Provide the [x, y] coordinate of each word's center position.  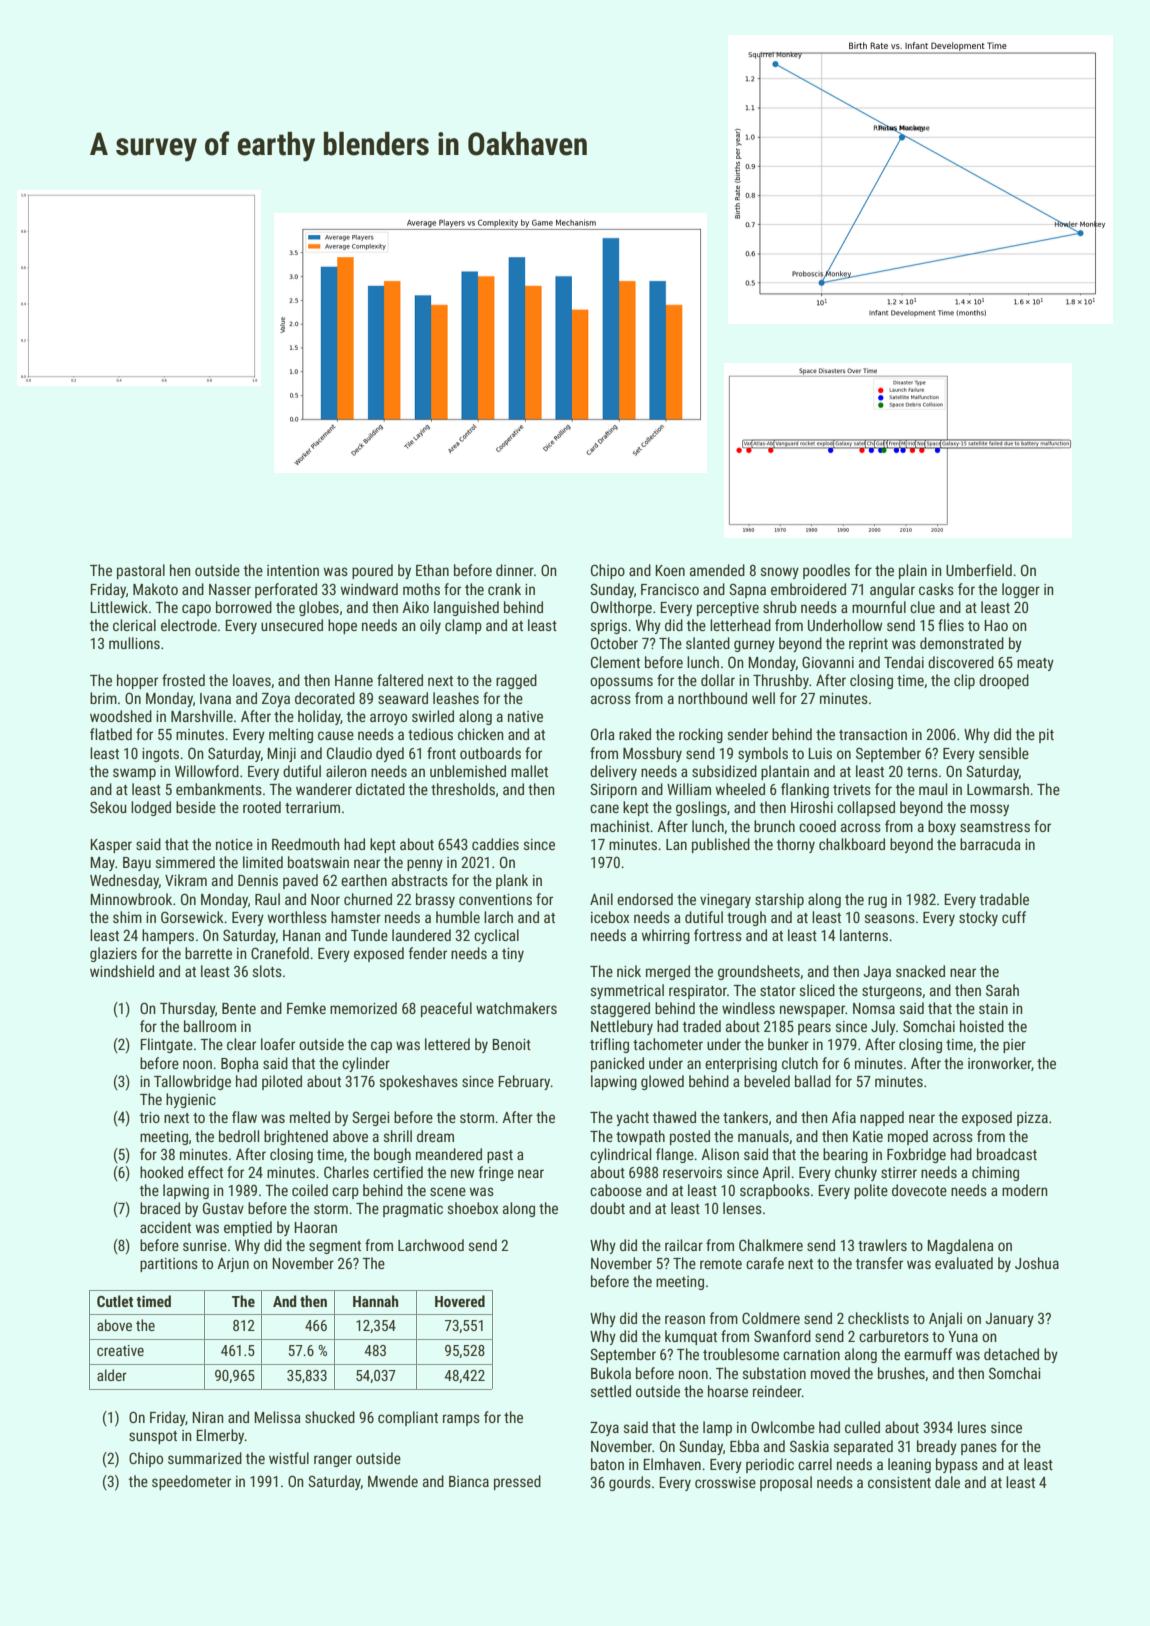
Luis [820, 753]
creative [120, 1350]
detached [1011, 1354]
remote [721, 1264]
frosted [183, 680]
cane [604, 808]
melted [310, 1117]
